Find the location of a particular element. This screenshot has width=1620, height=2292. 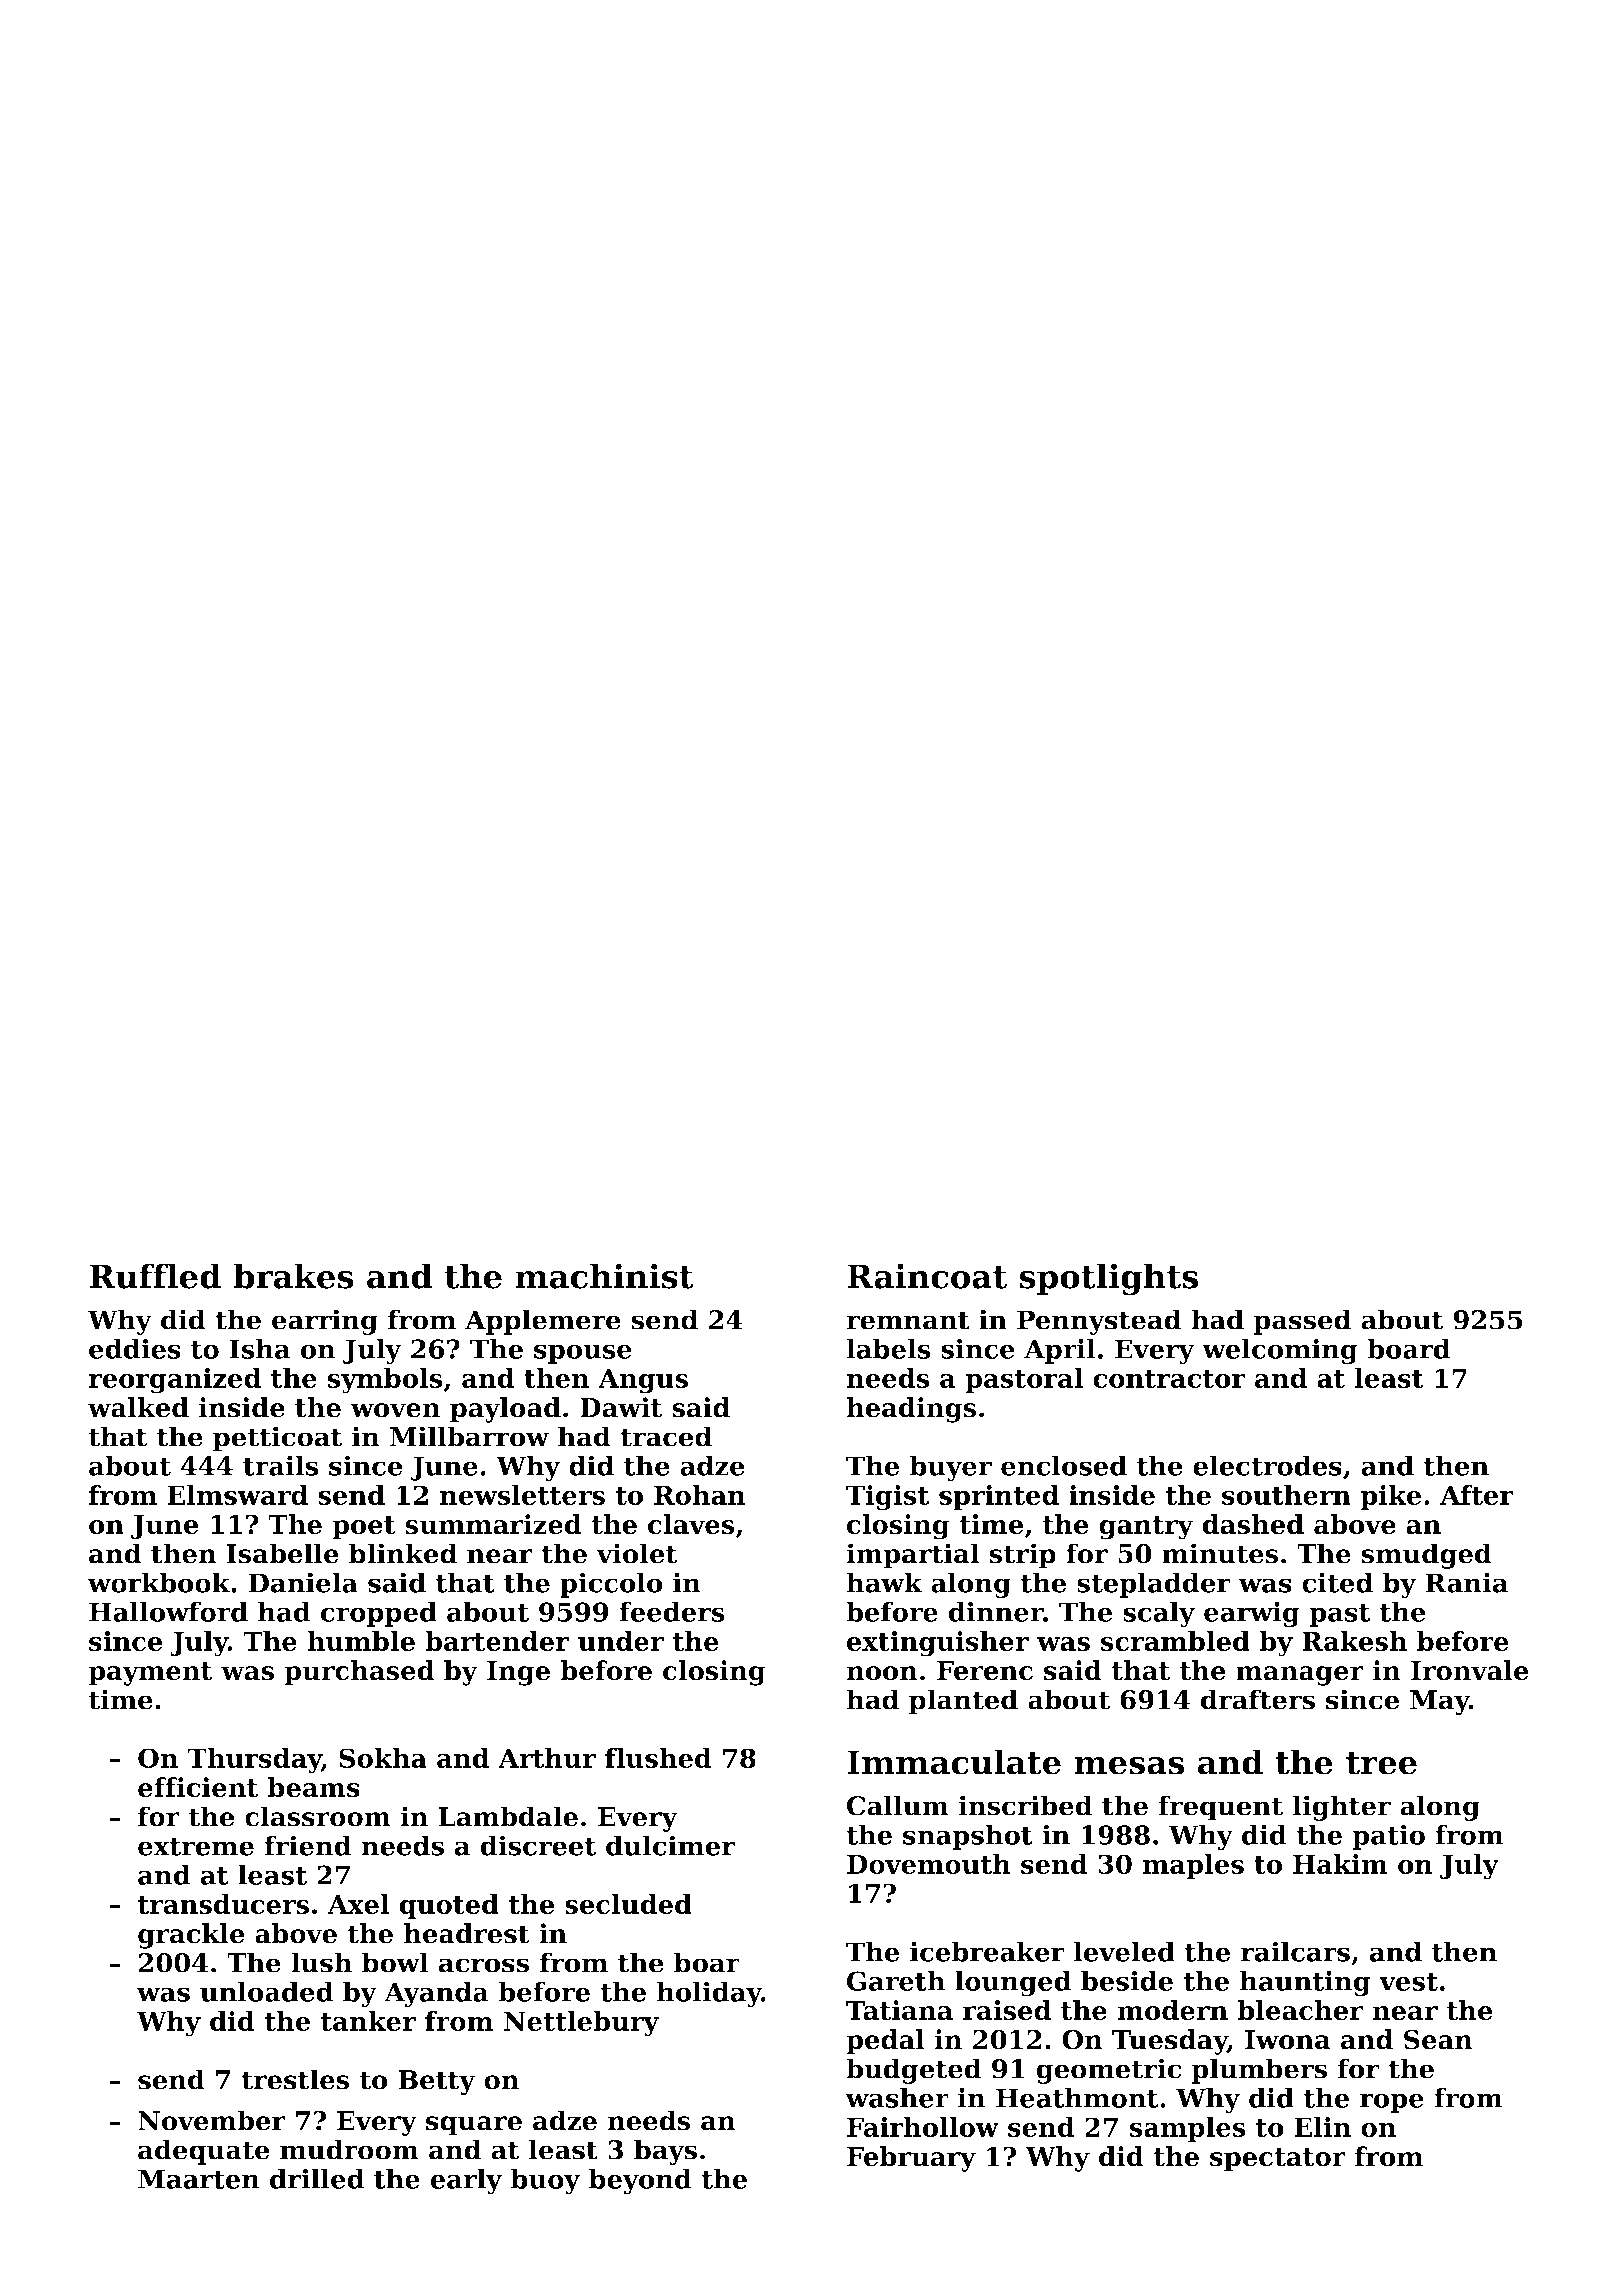

walked is located at coordinates (138, 1407).
